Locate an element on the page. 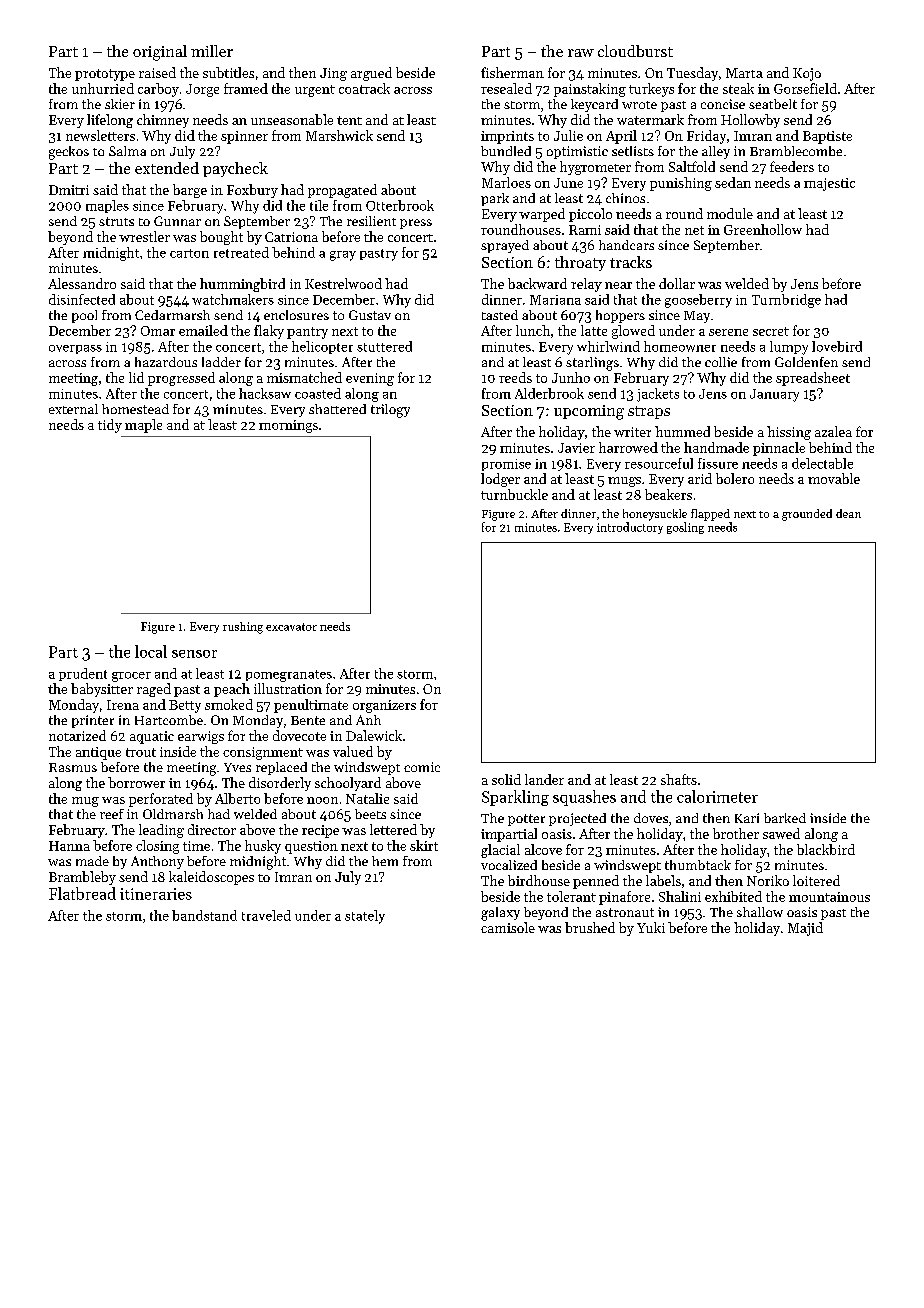 The image size is (924, 1308). valued is located at coordinates (353, 751).
